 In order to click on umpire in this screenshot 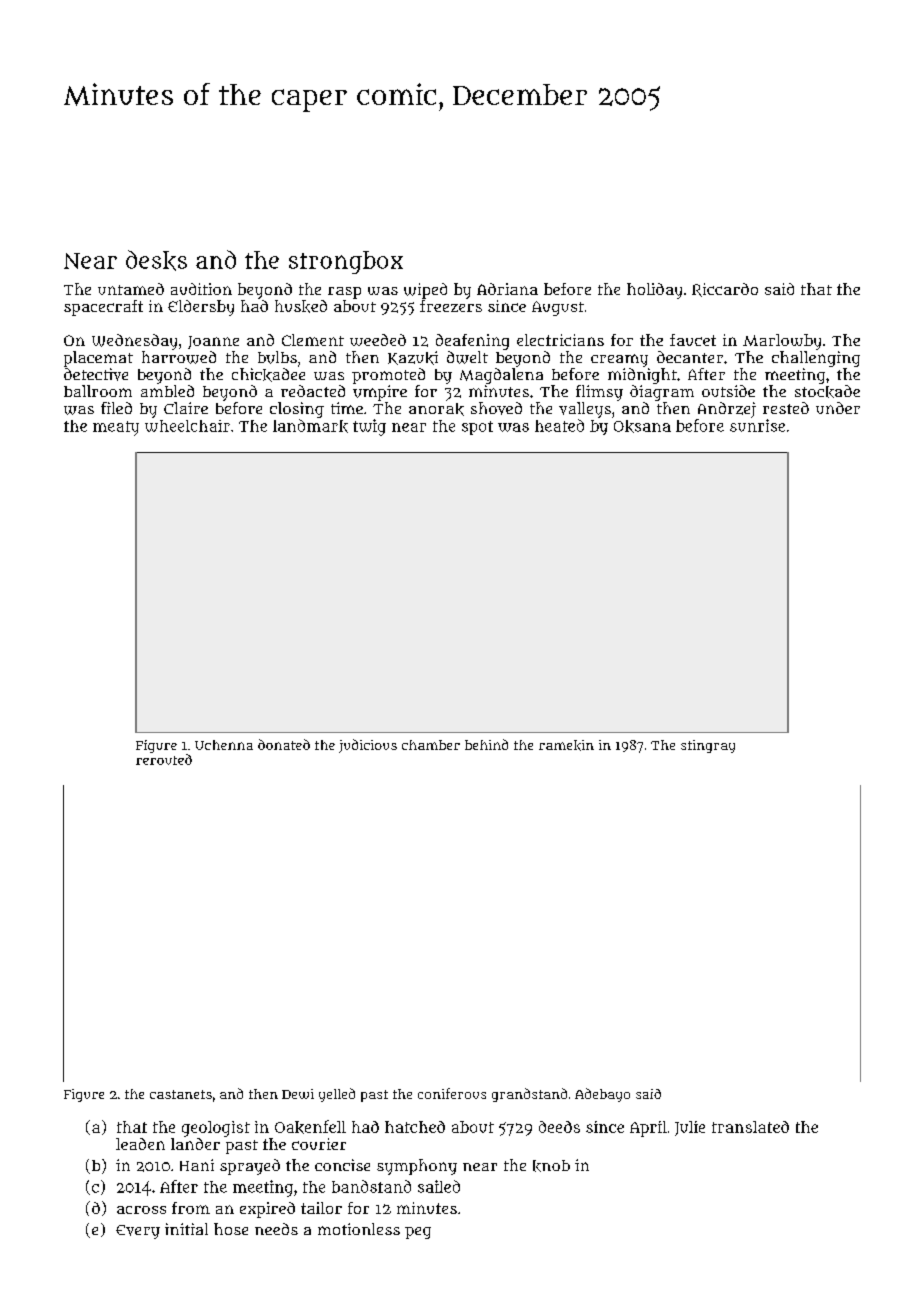, I will do `click(380, 393)`.
